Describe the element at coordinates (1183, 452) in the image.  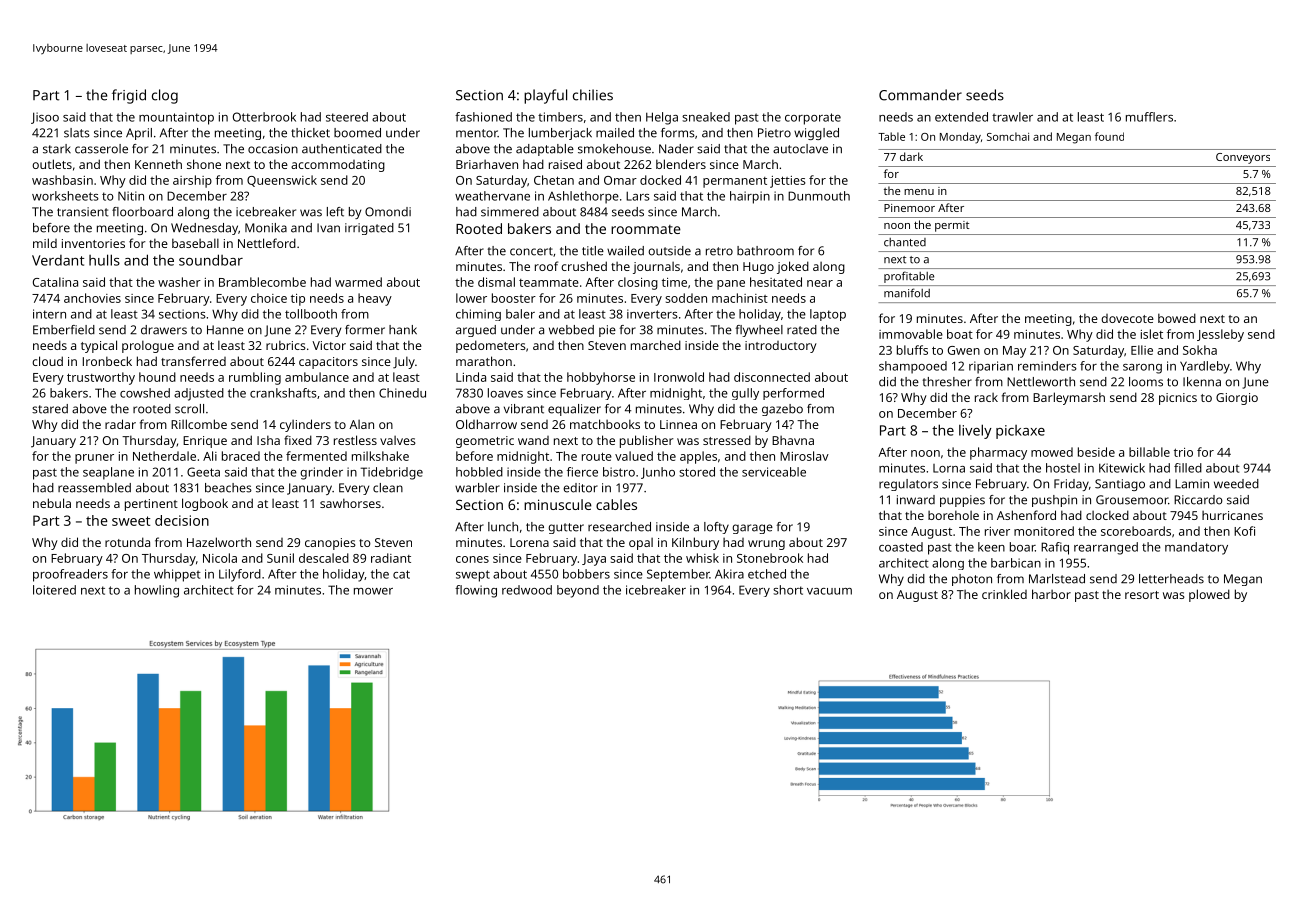
I see `trio` at that location.
